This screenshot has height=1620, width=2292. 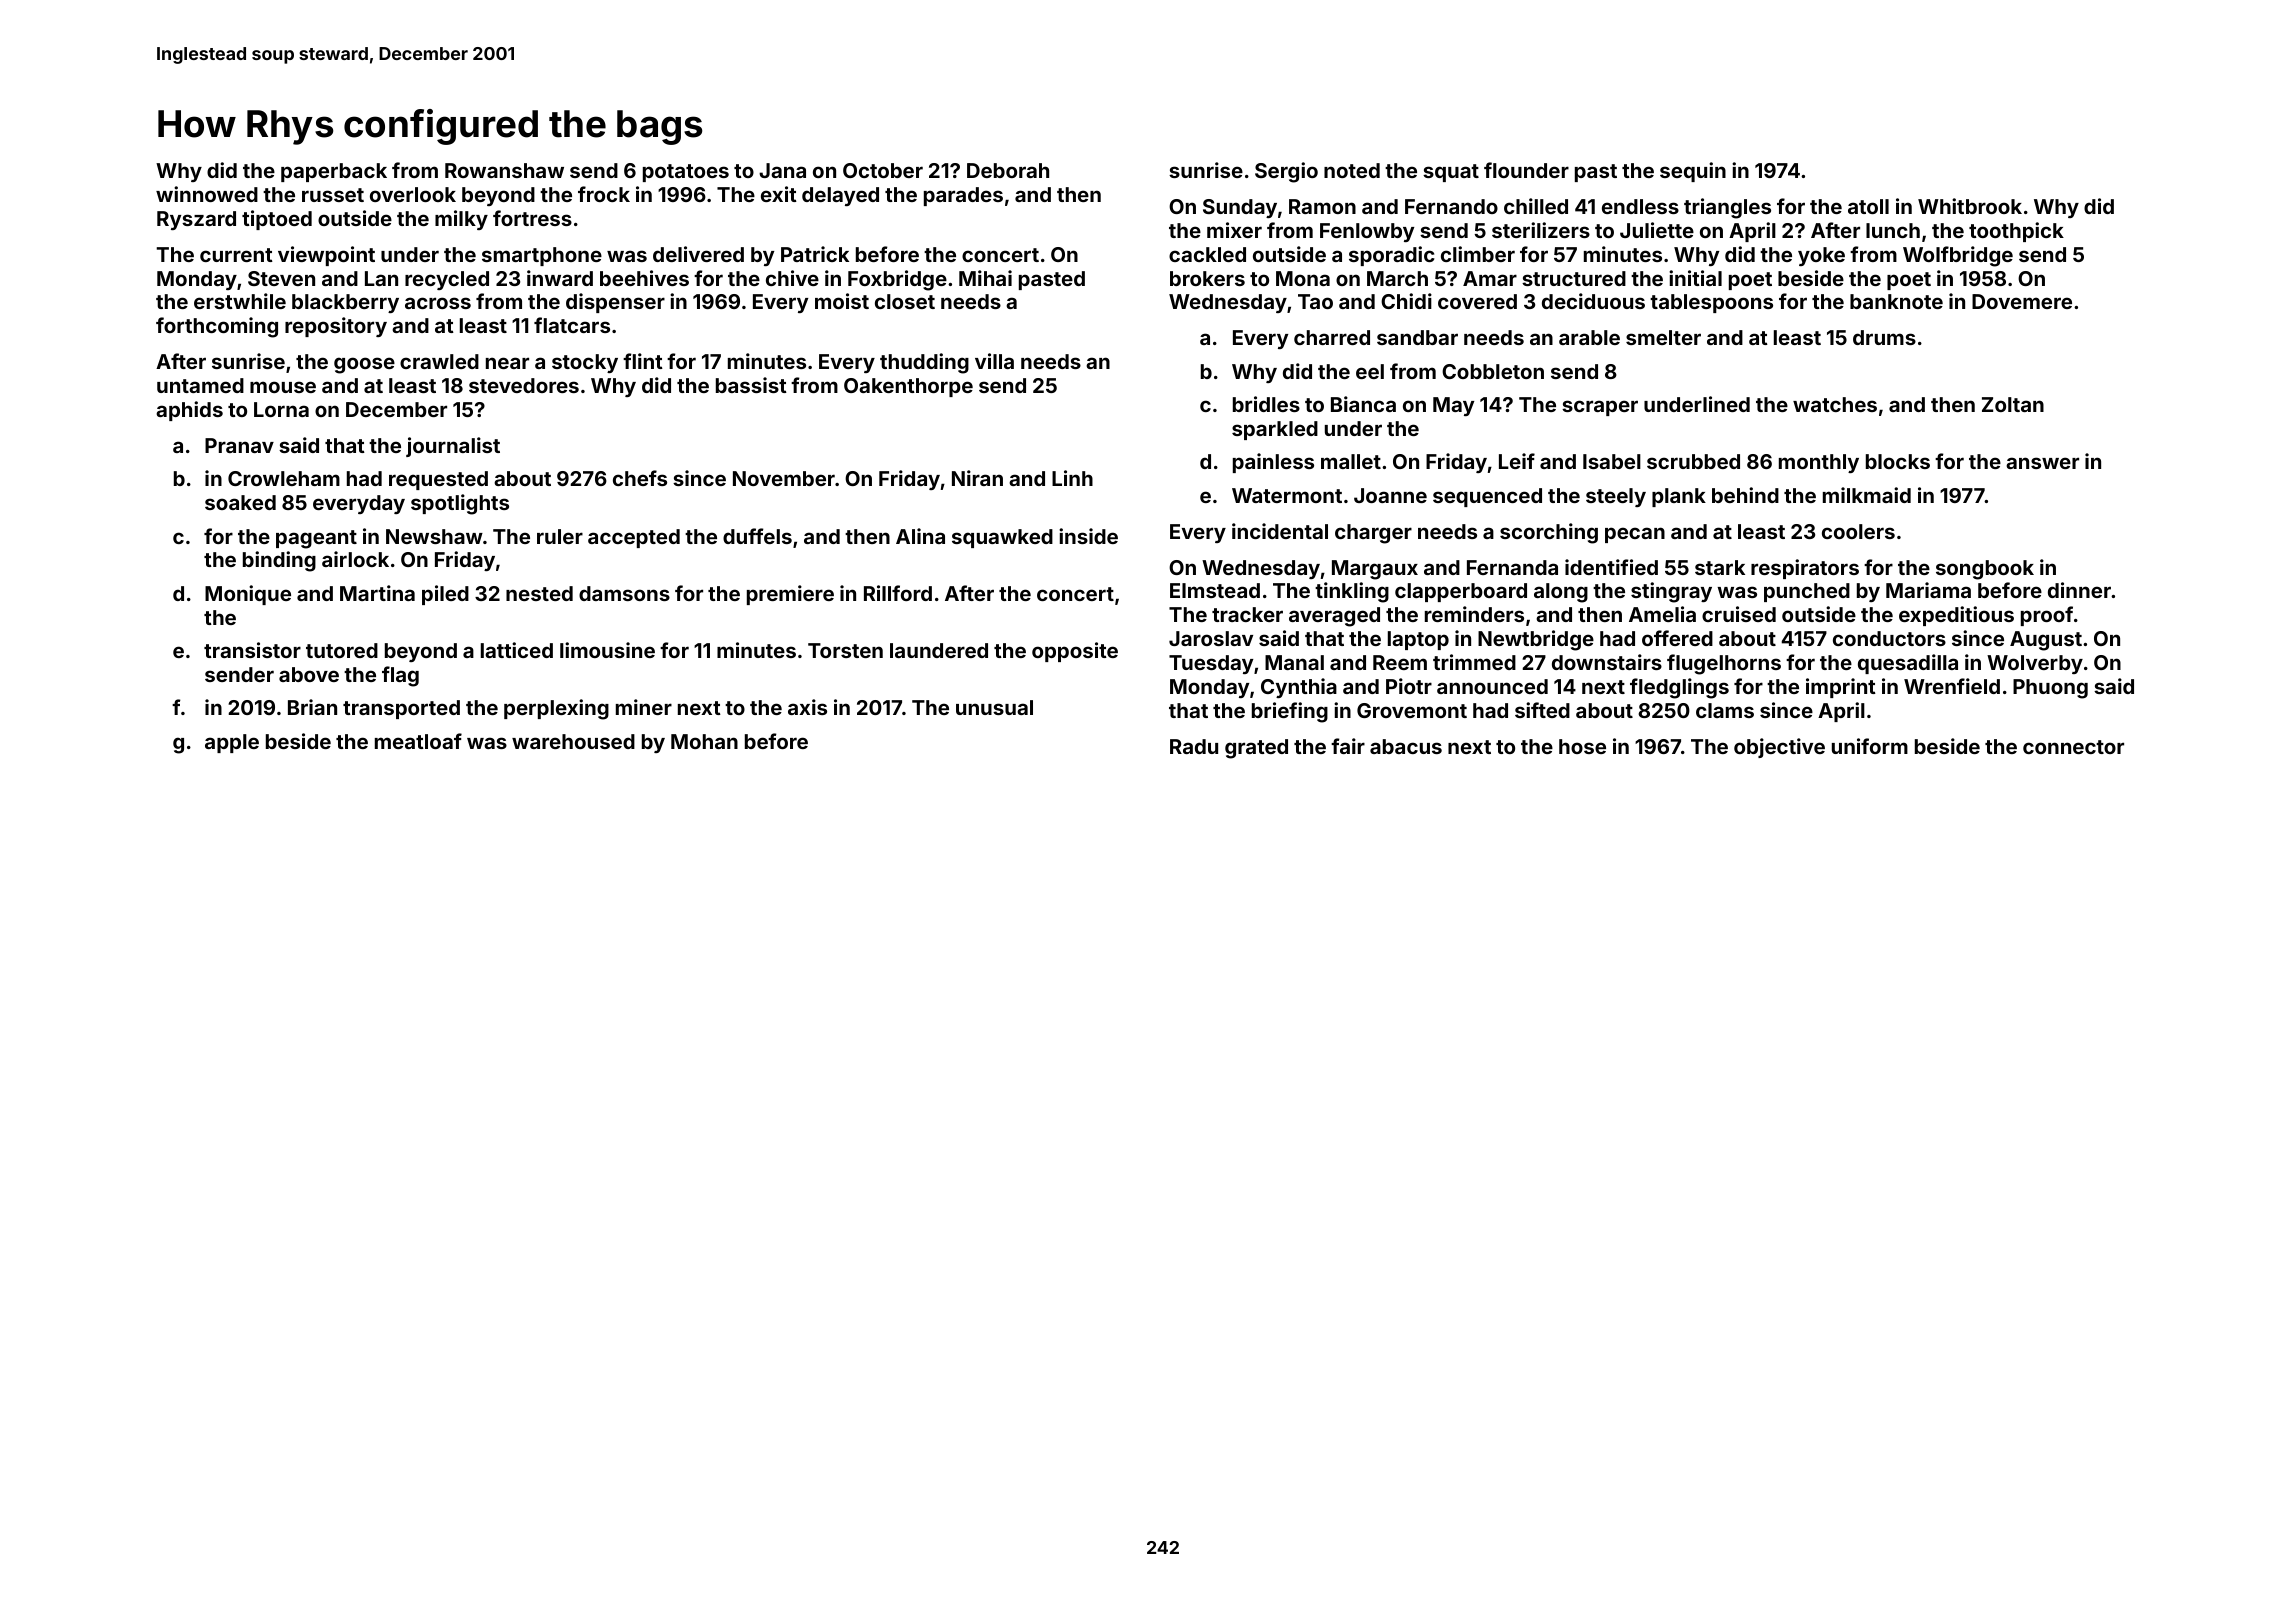 I want to click on Radu, so click(x=1194, y=746).
